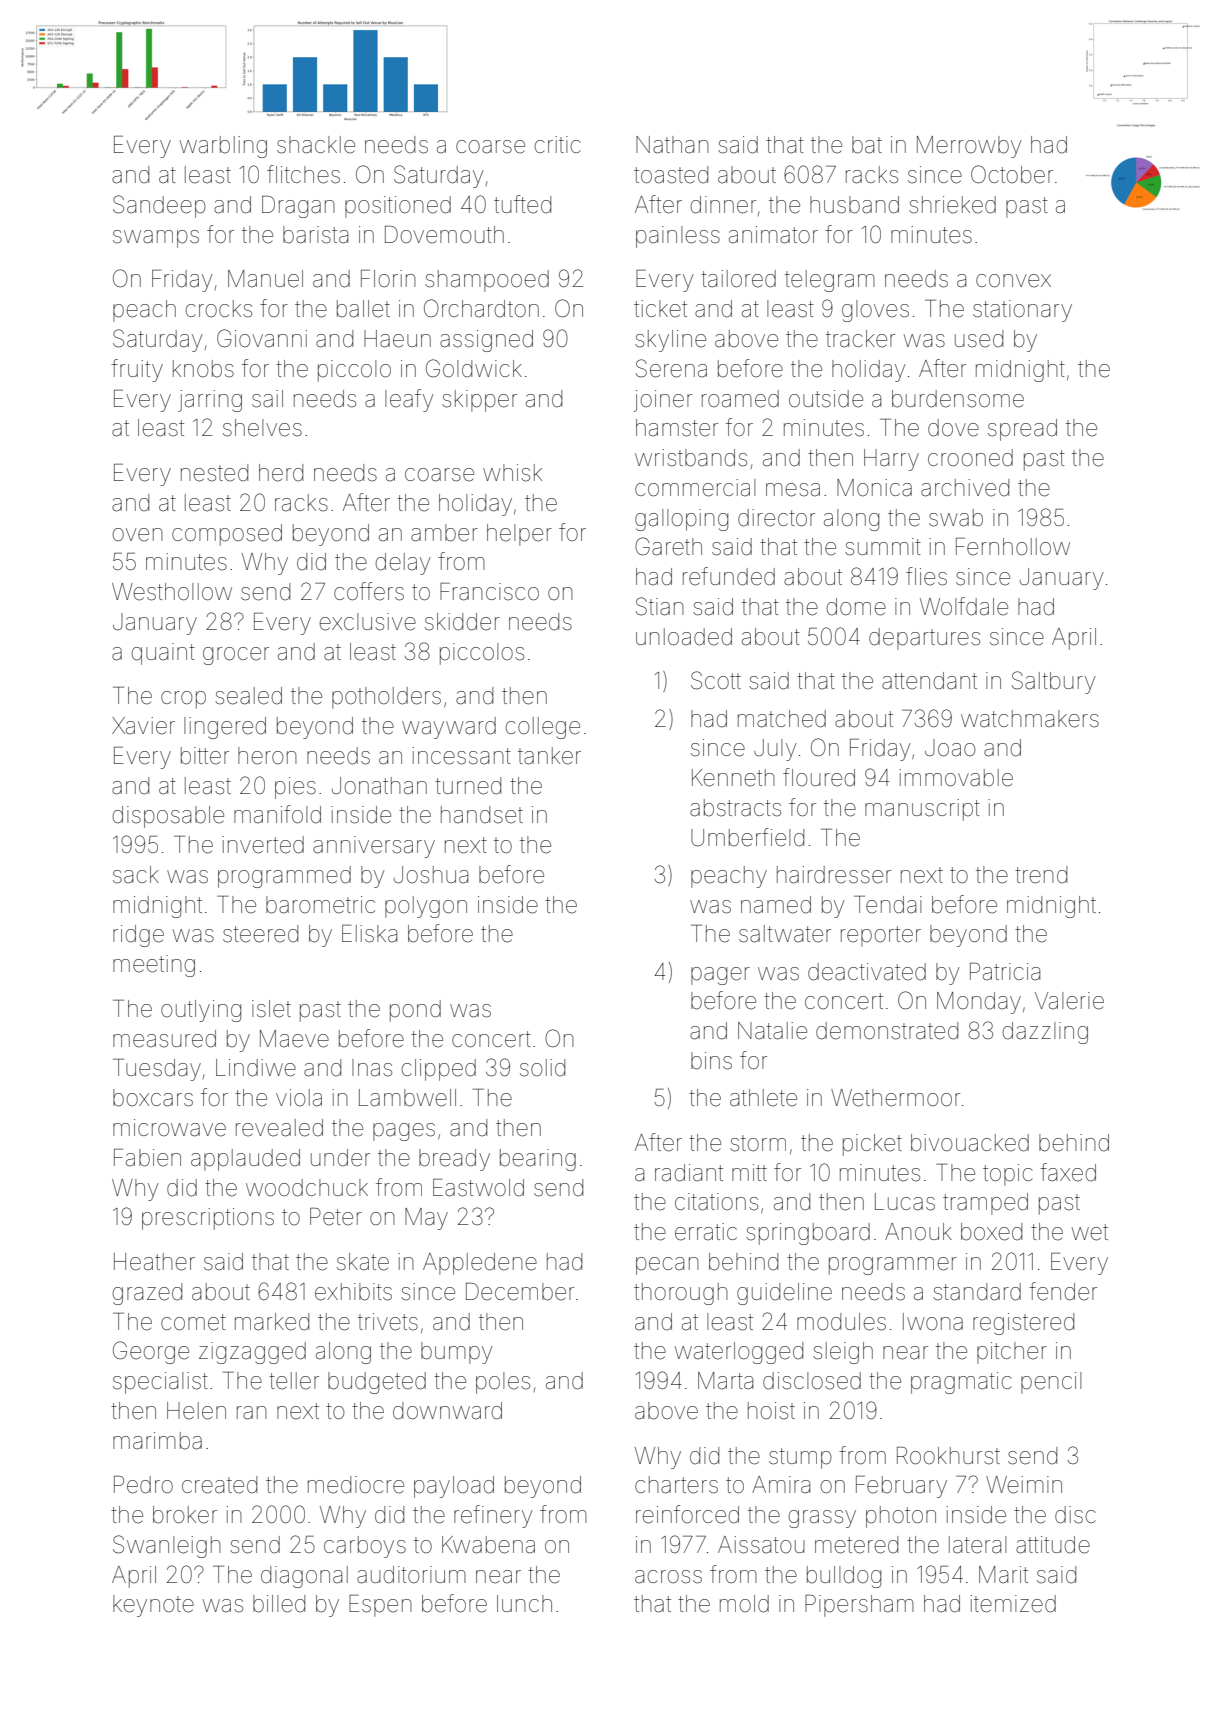  Describe the element at coordinates (386, 698) in the screenshot. I see `potholders` at that location.
